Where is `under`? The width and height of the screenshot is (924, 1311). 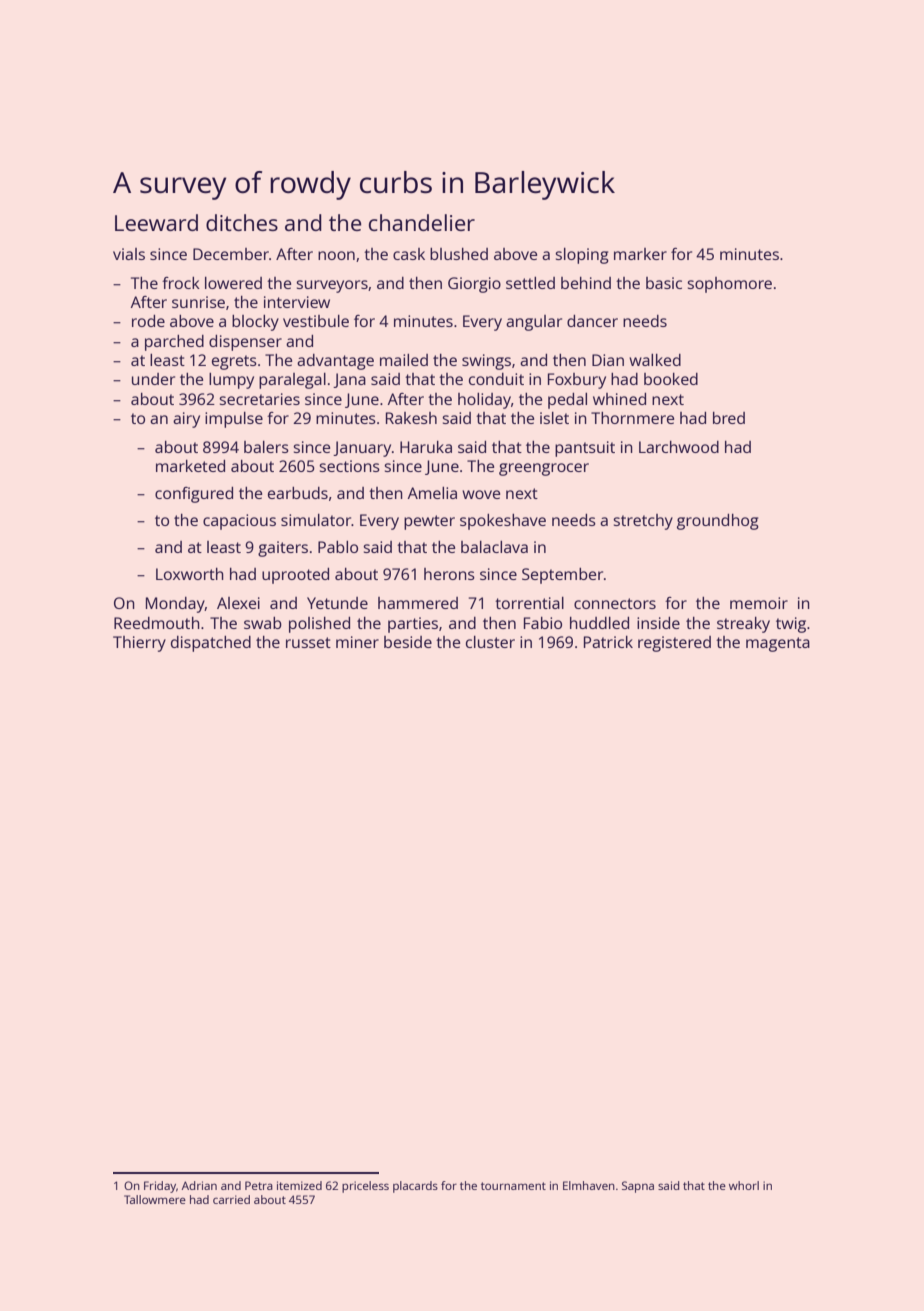 under is located at coordinates (153, 379).
